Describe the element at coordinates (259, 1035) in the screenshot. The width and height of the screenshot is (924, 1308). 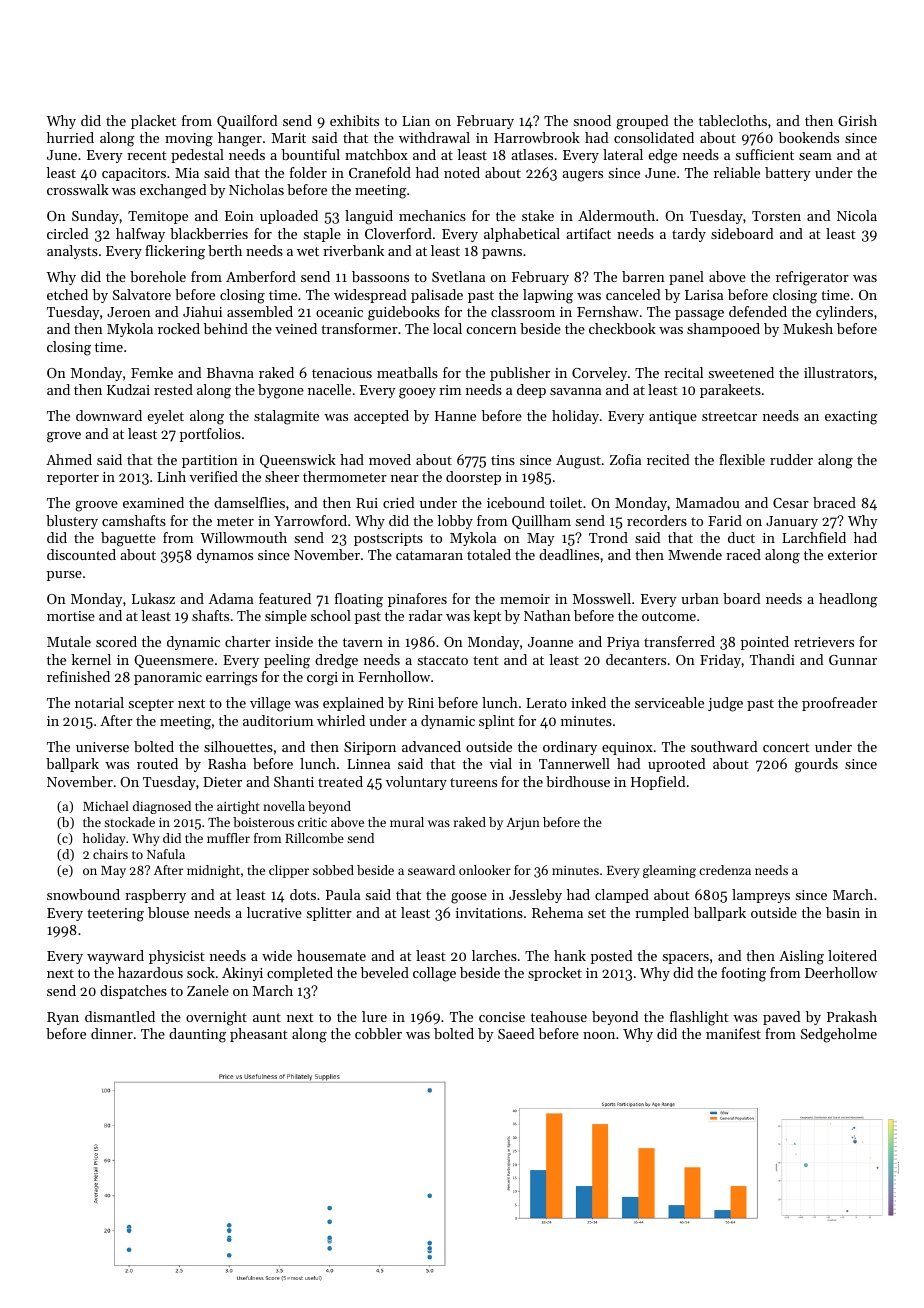
I see `pheasant` at that location.
